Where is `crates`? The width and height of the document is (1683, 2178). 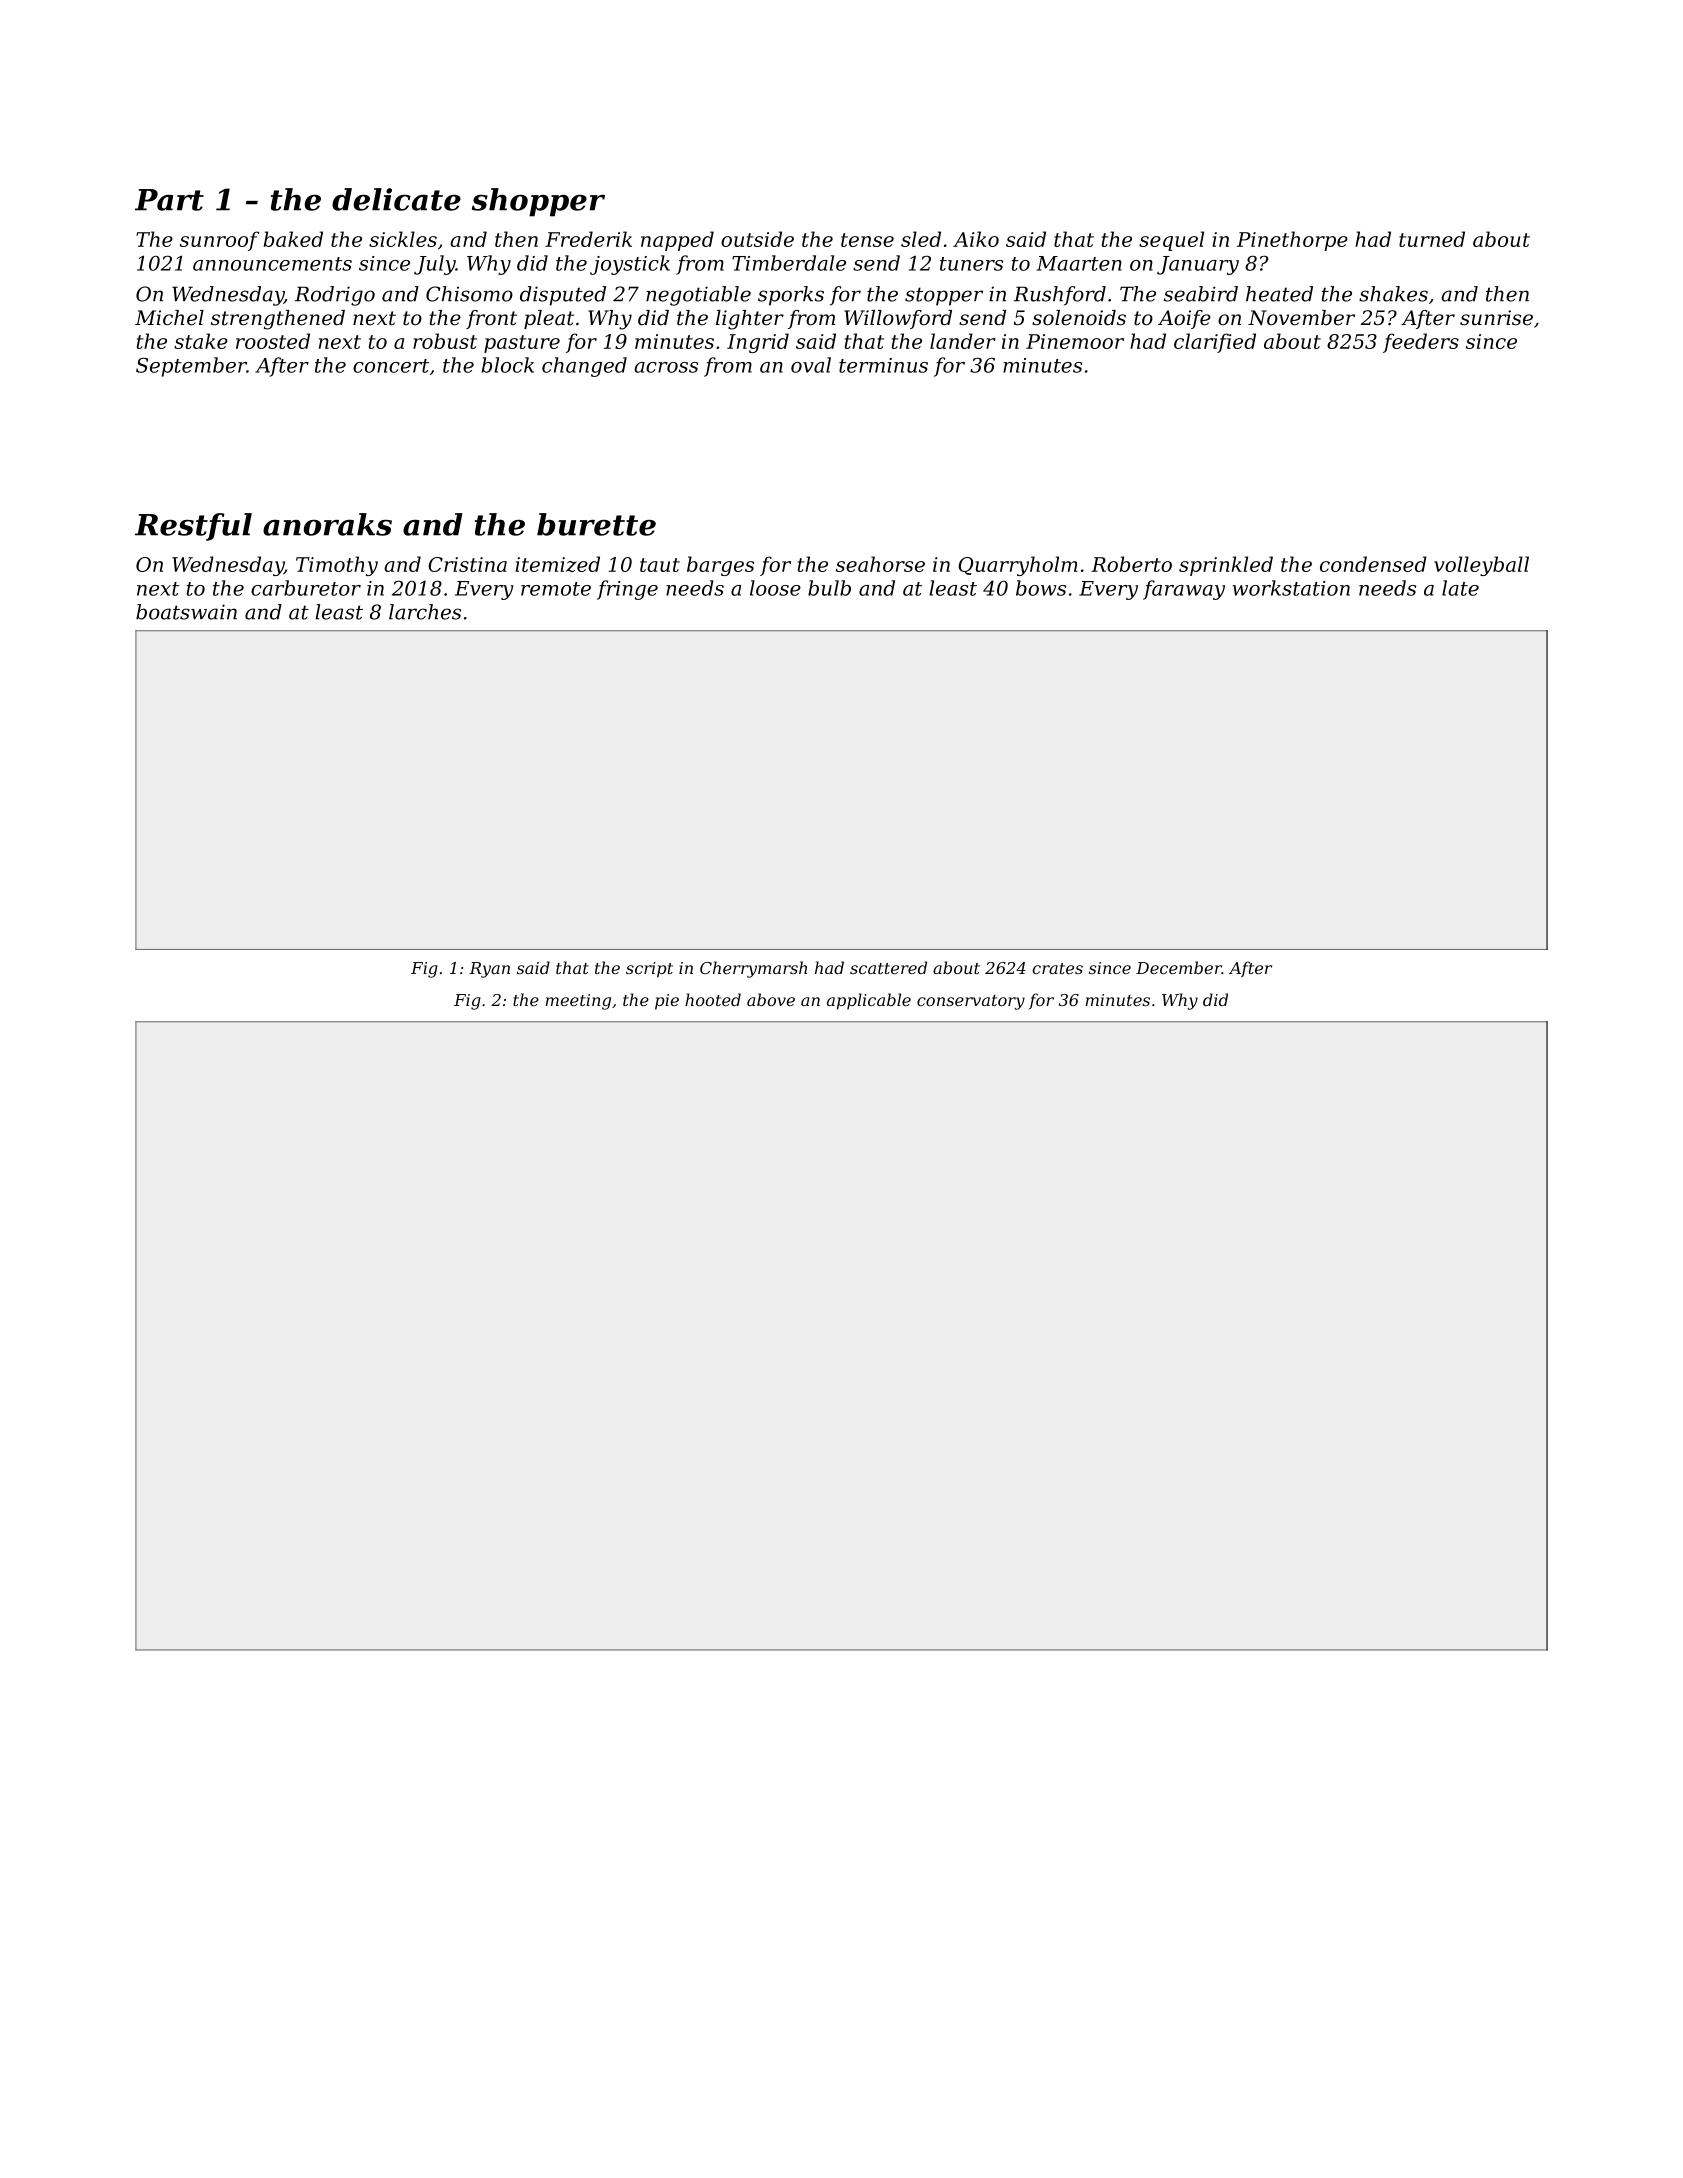 crates is located at coordinates (1057, 968).
